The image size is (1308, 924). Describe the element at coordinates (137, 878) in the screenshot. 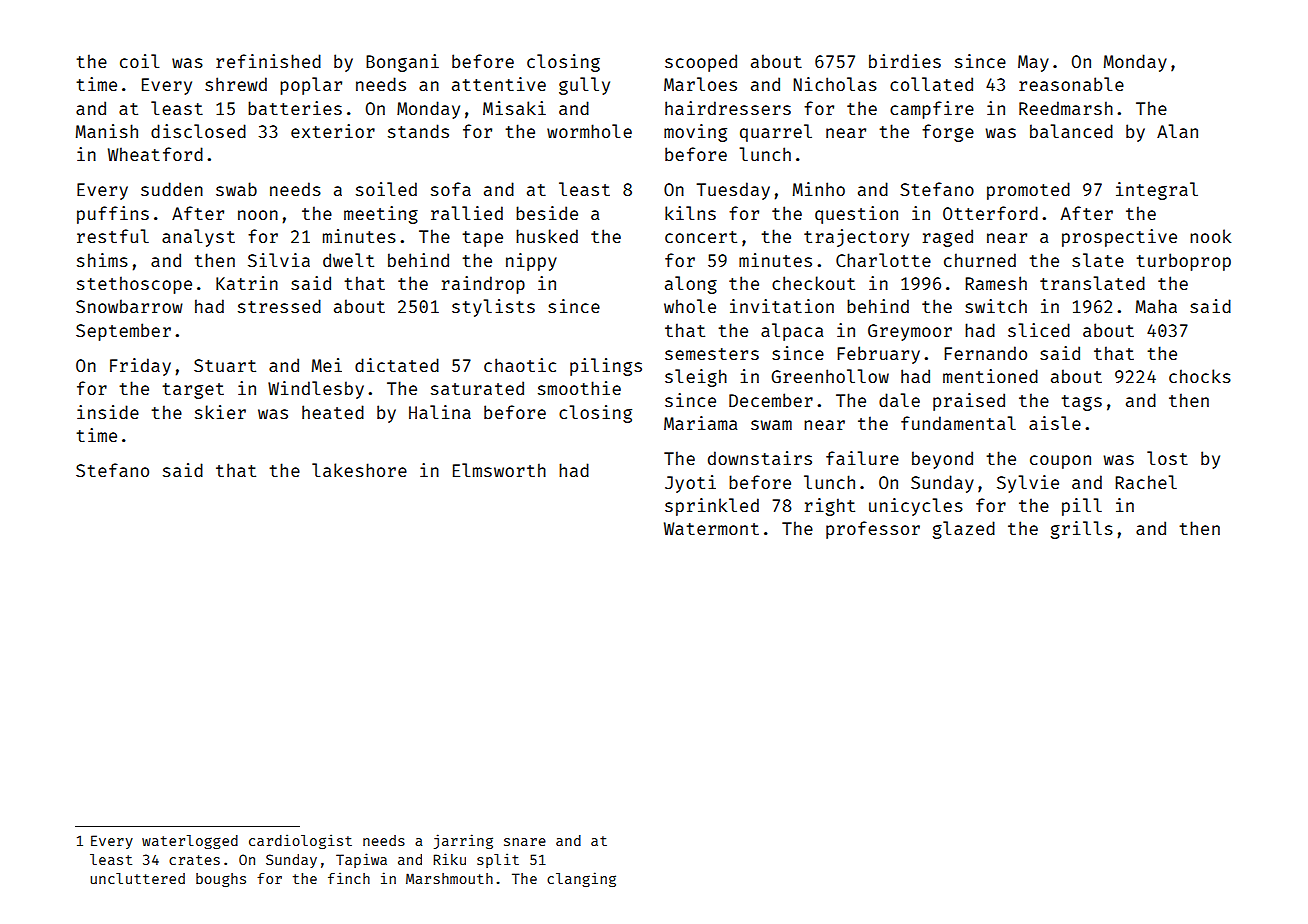

I see `uncluttered` at that location.
